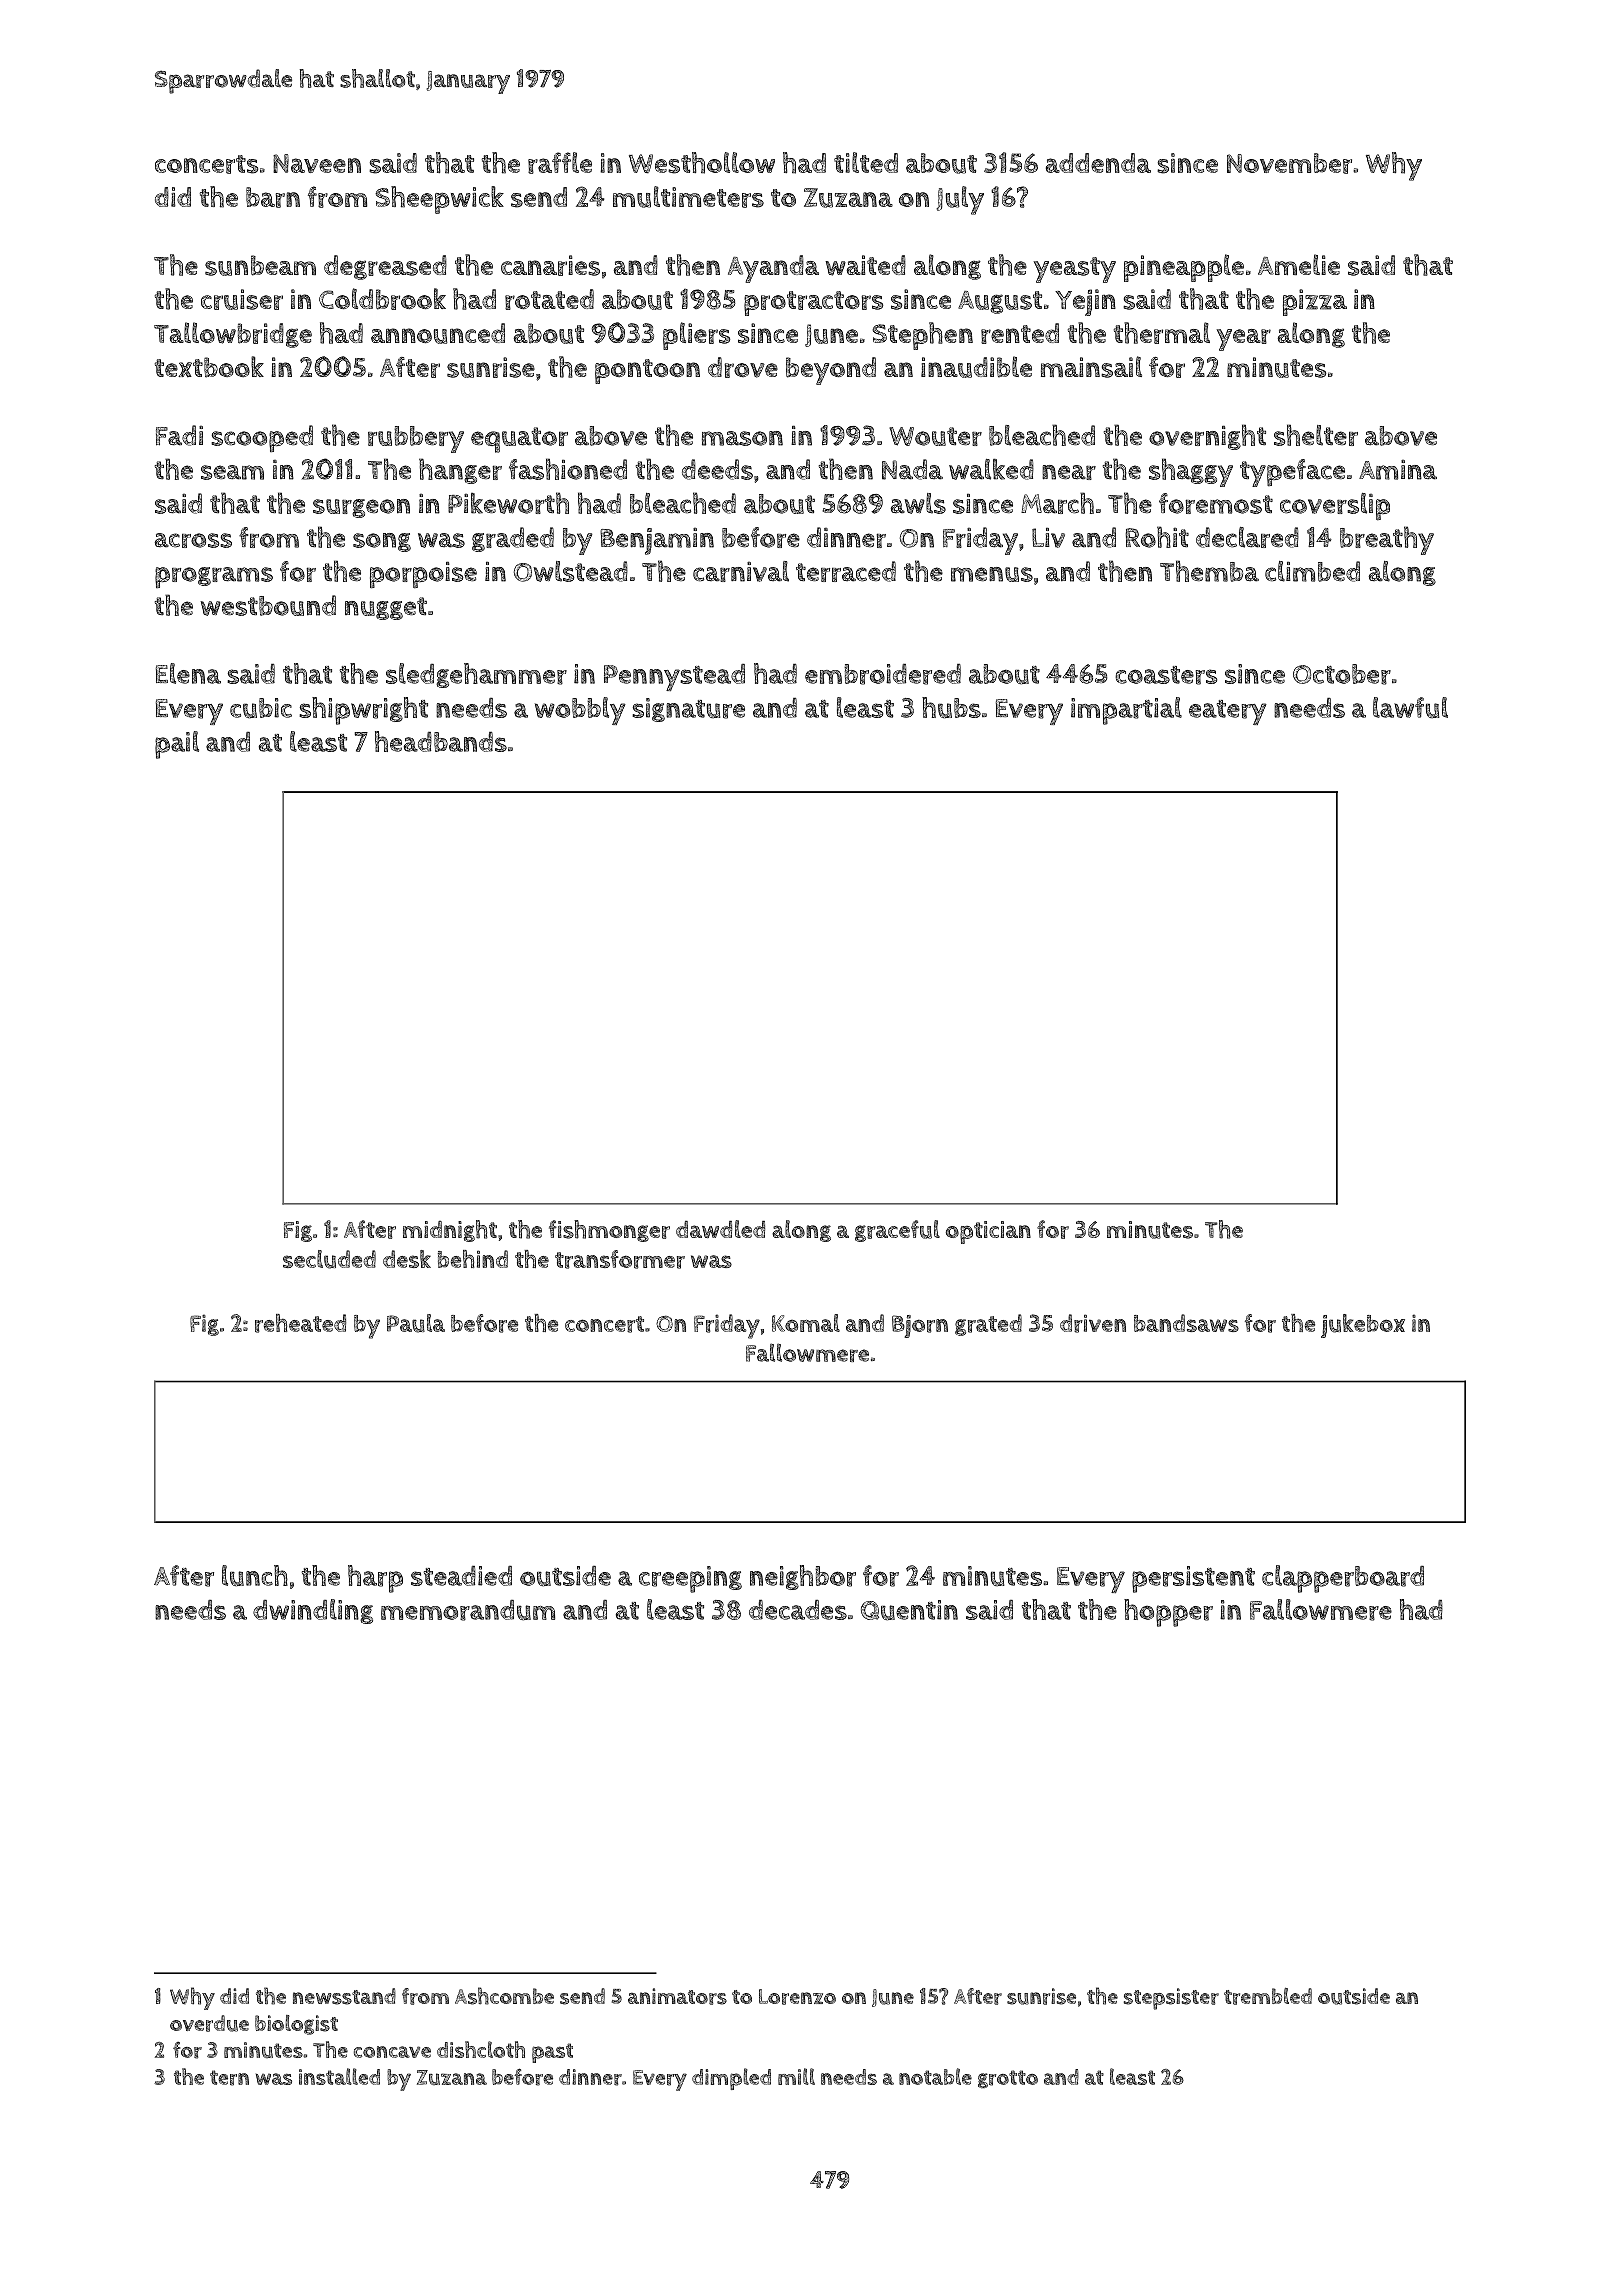 This screenshot has height=2292, width=1620. I want to click on pizza, so click(1315, 302).
